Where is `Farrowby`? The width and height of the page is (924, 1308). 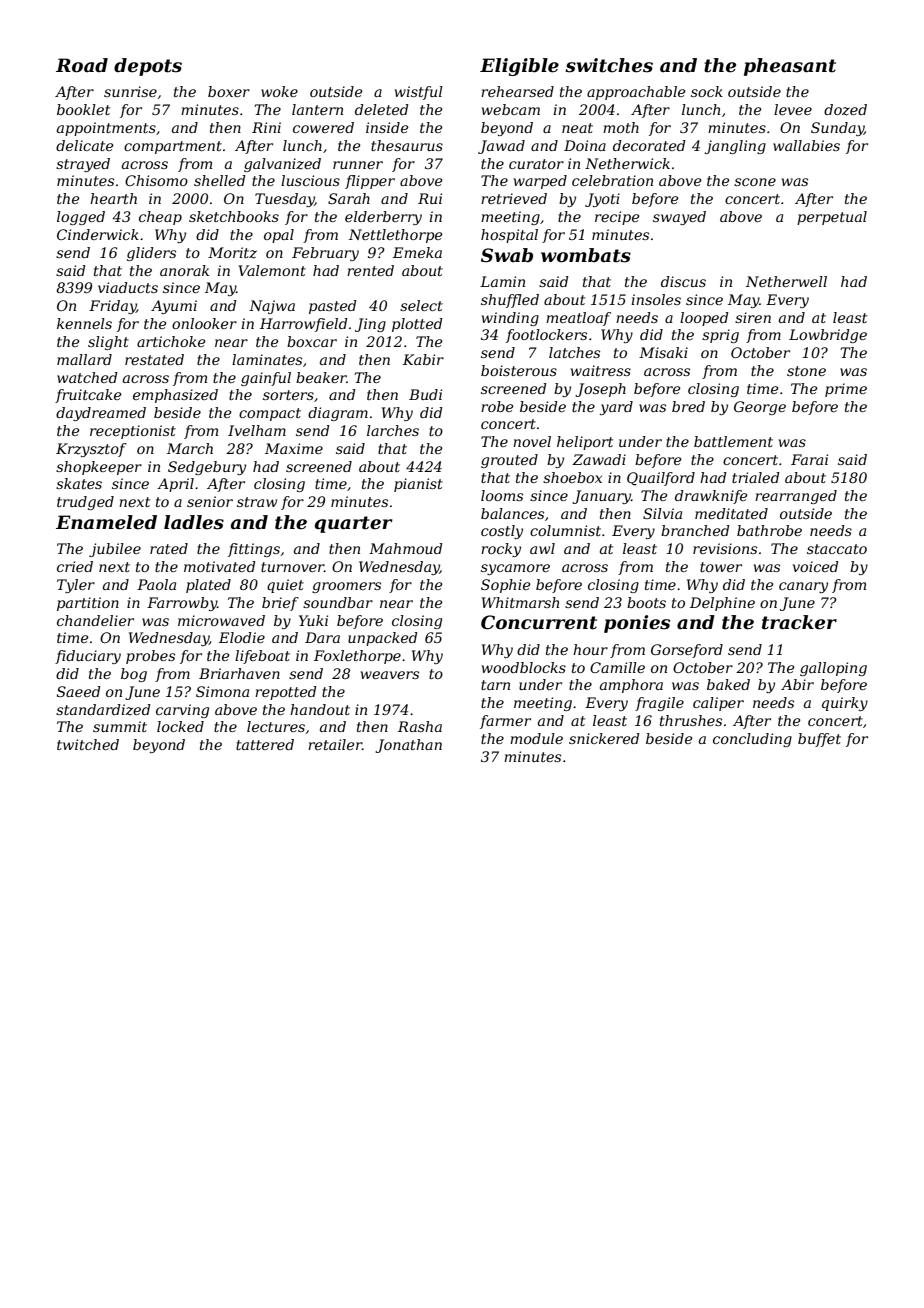 Farrowby is located at coordinates (182, 604).
